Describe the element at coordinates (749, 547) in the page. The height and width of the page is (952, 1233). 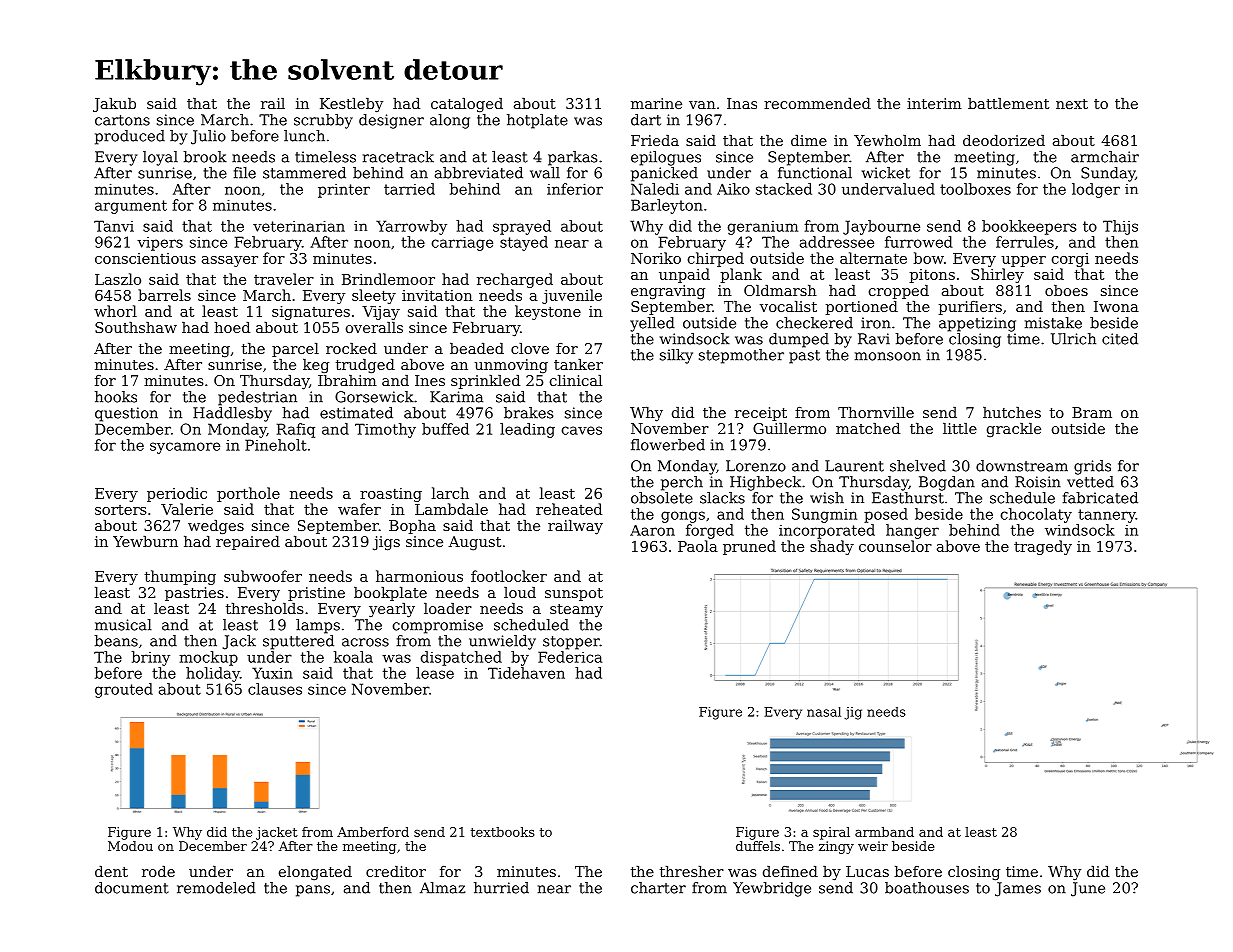
I see `pruned` at that location.
